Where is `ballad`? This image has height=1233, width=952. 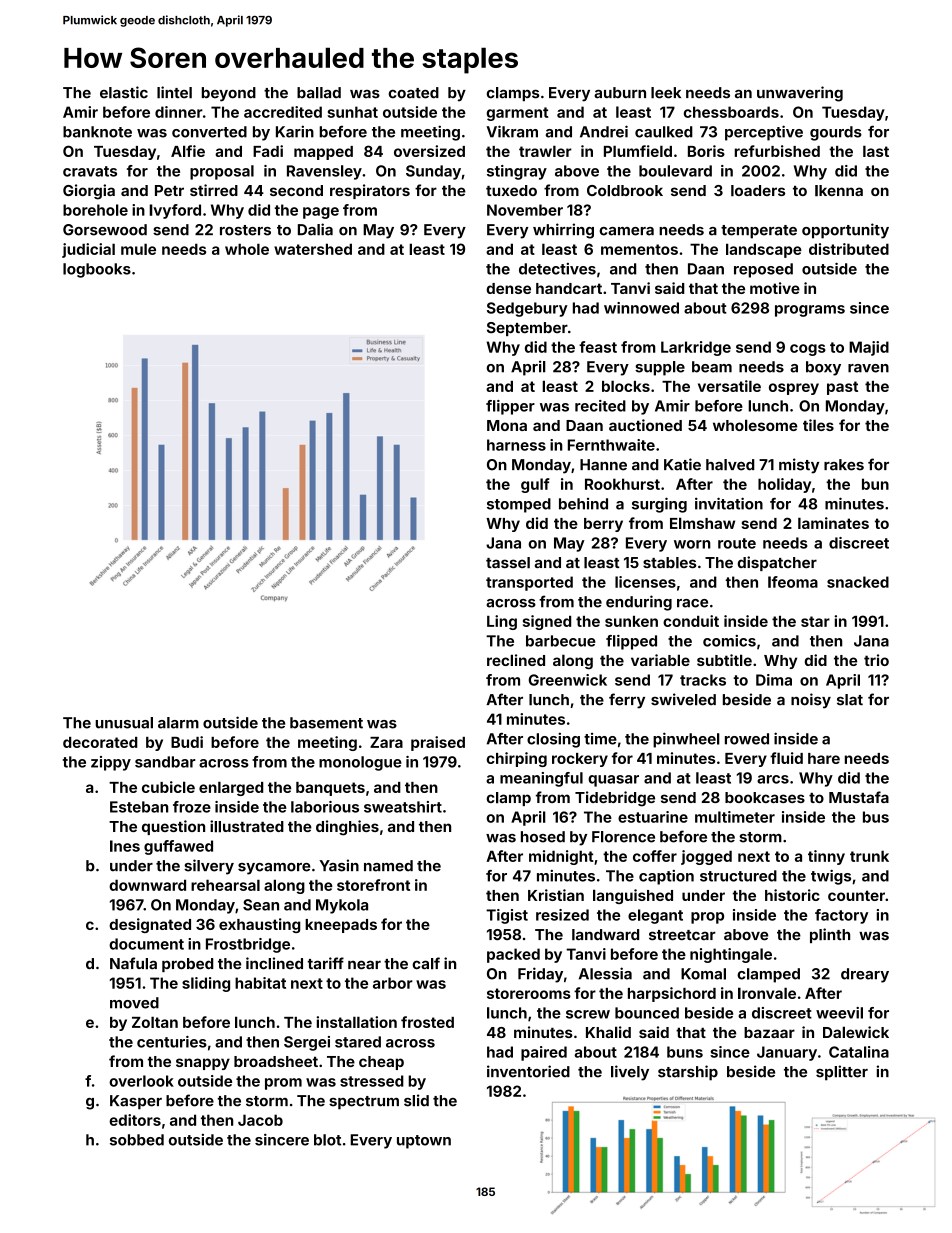 ballad is located at coordinates (319, 93).
